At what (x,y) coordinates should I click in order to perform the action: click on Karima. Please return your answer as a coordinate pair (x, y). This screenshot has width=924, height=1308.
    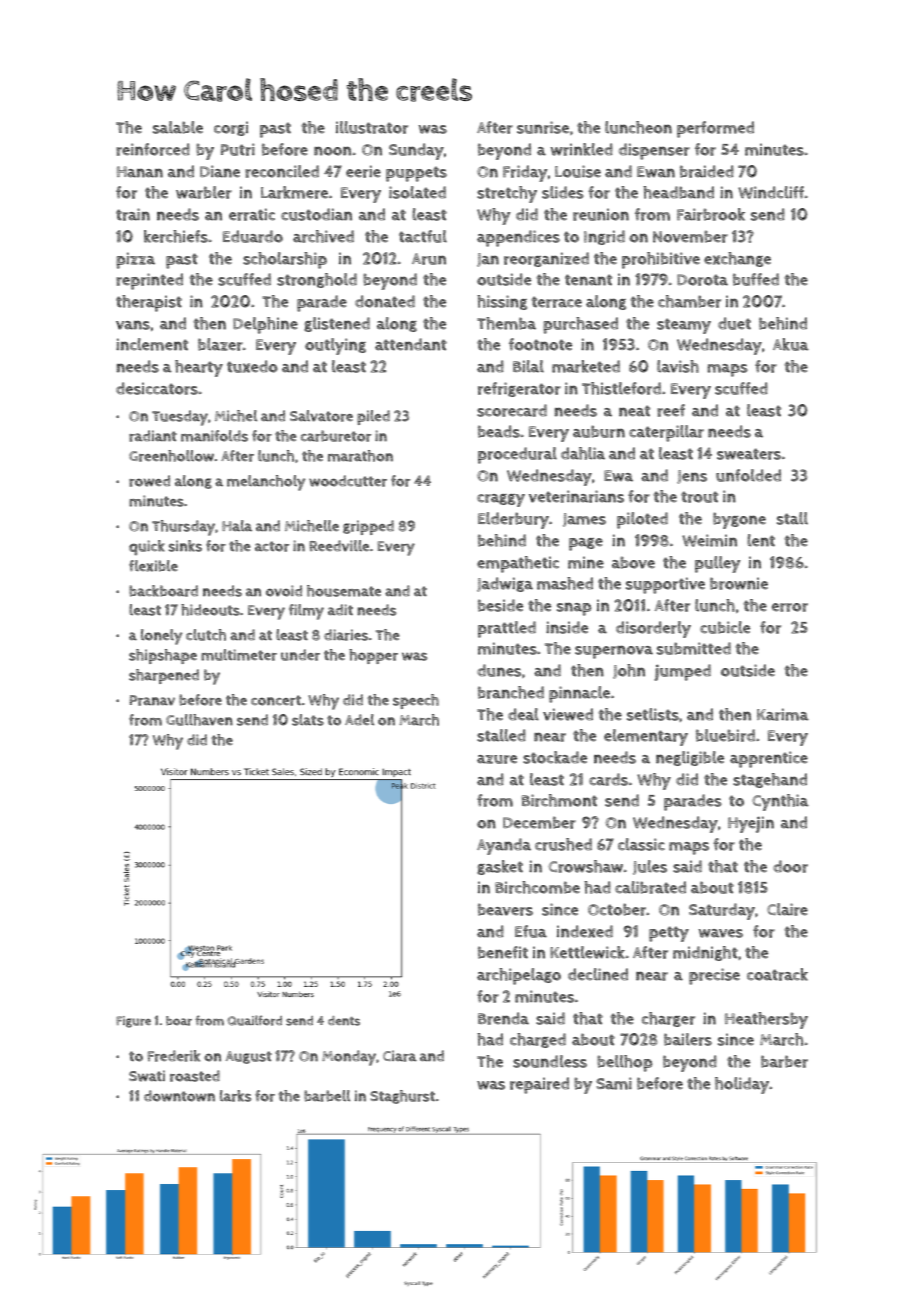
    Looking at the image, I should click on (783, 714).
